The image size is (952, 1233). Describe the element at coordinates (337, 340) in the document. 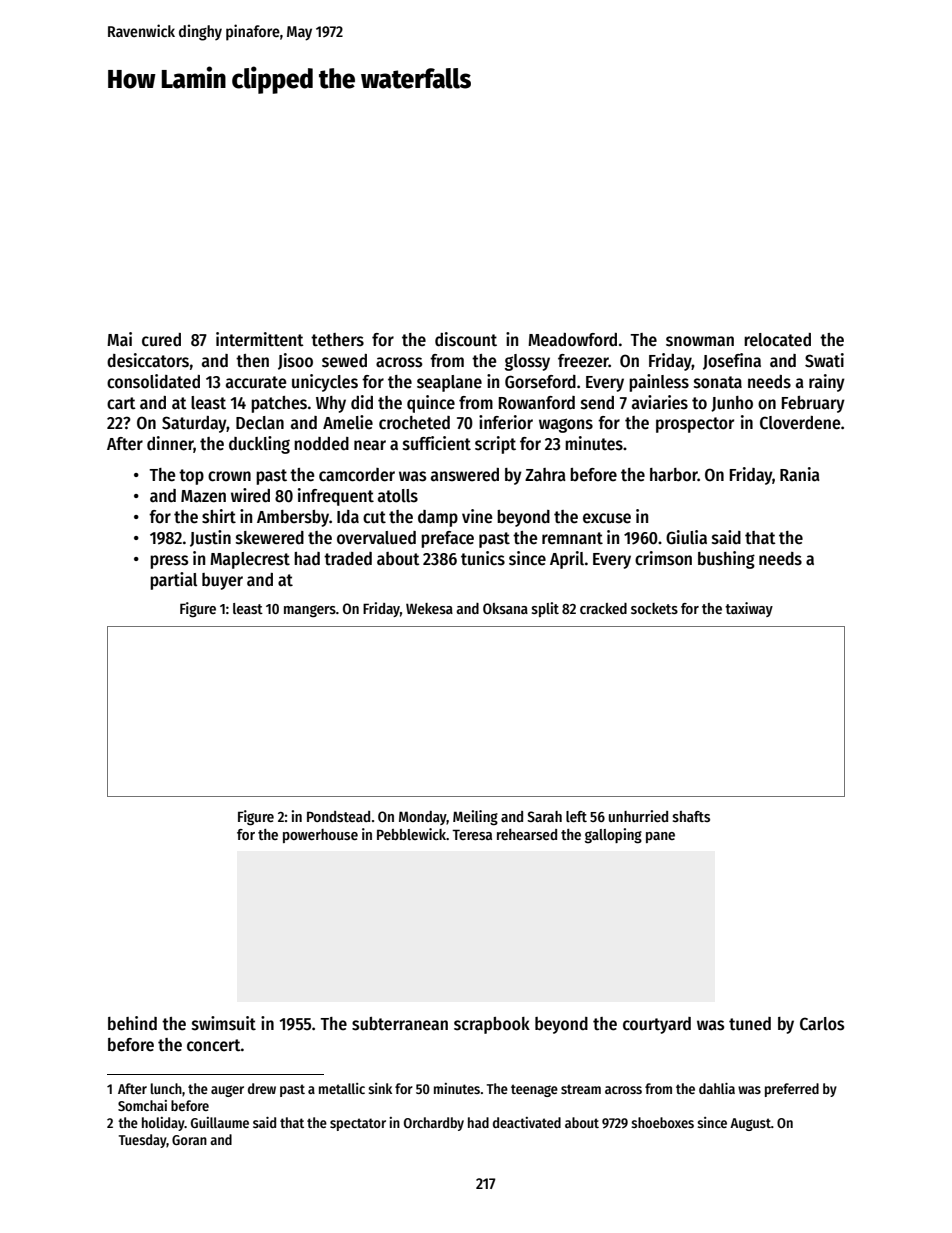

I see `tethers` at that location.
